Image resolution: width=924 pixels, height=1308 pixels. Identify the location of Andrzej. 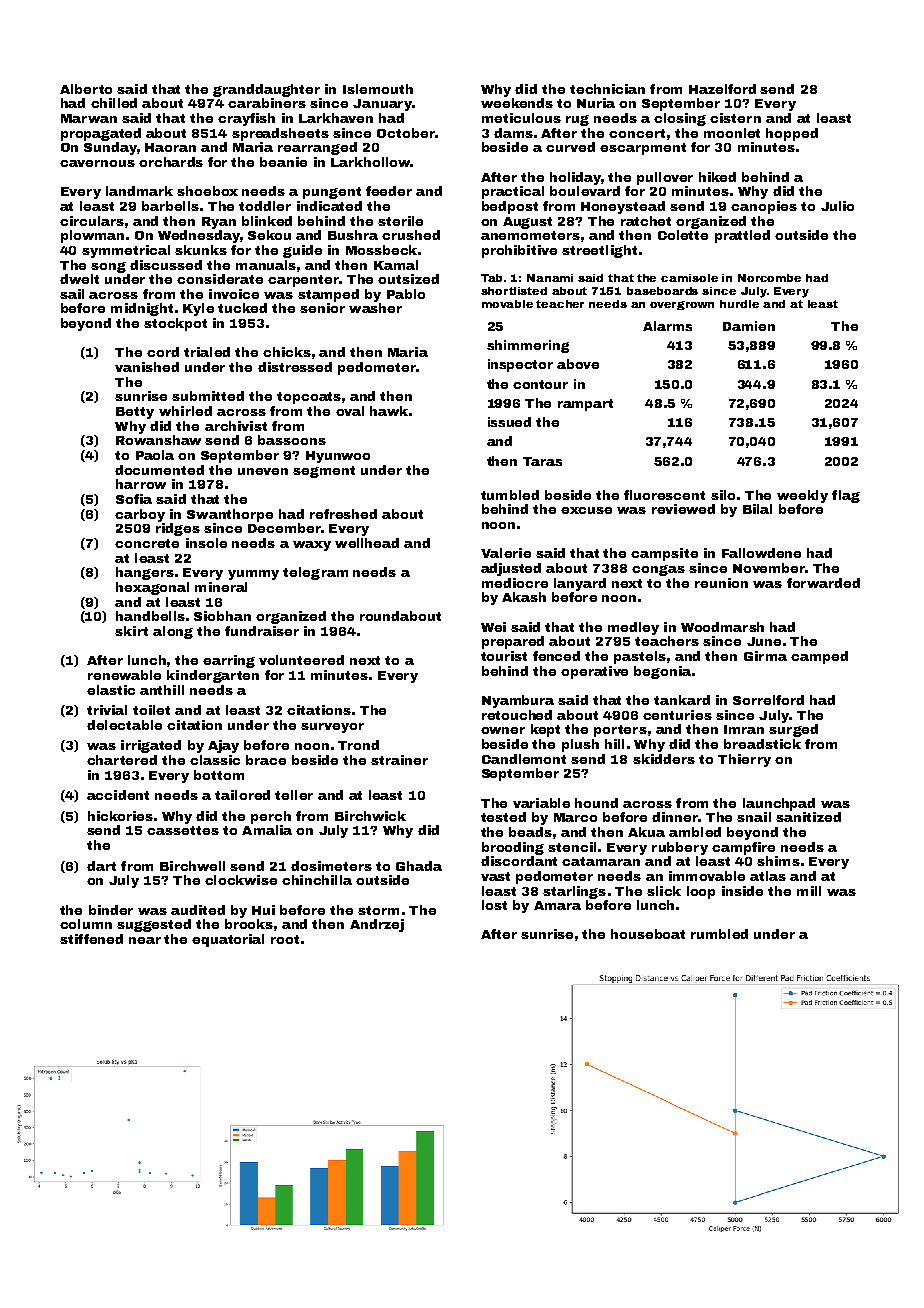
(377, 925).
